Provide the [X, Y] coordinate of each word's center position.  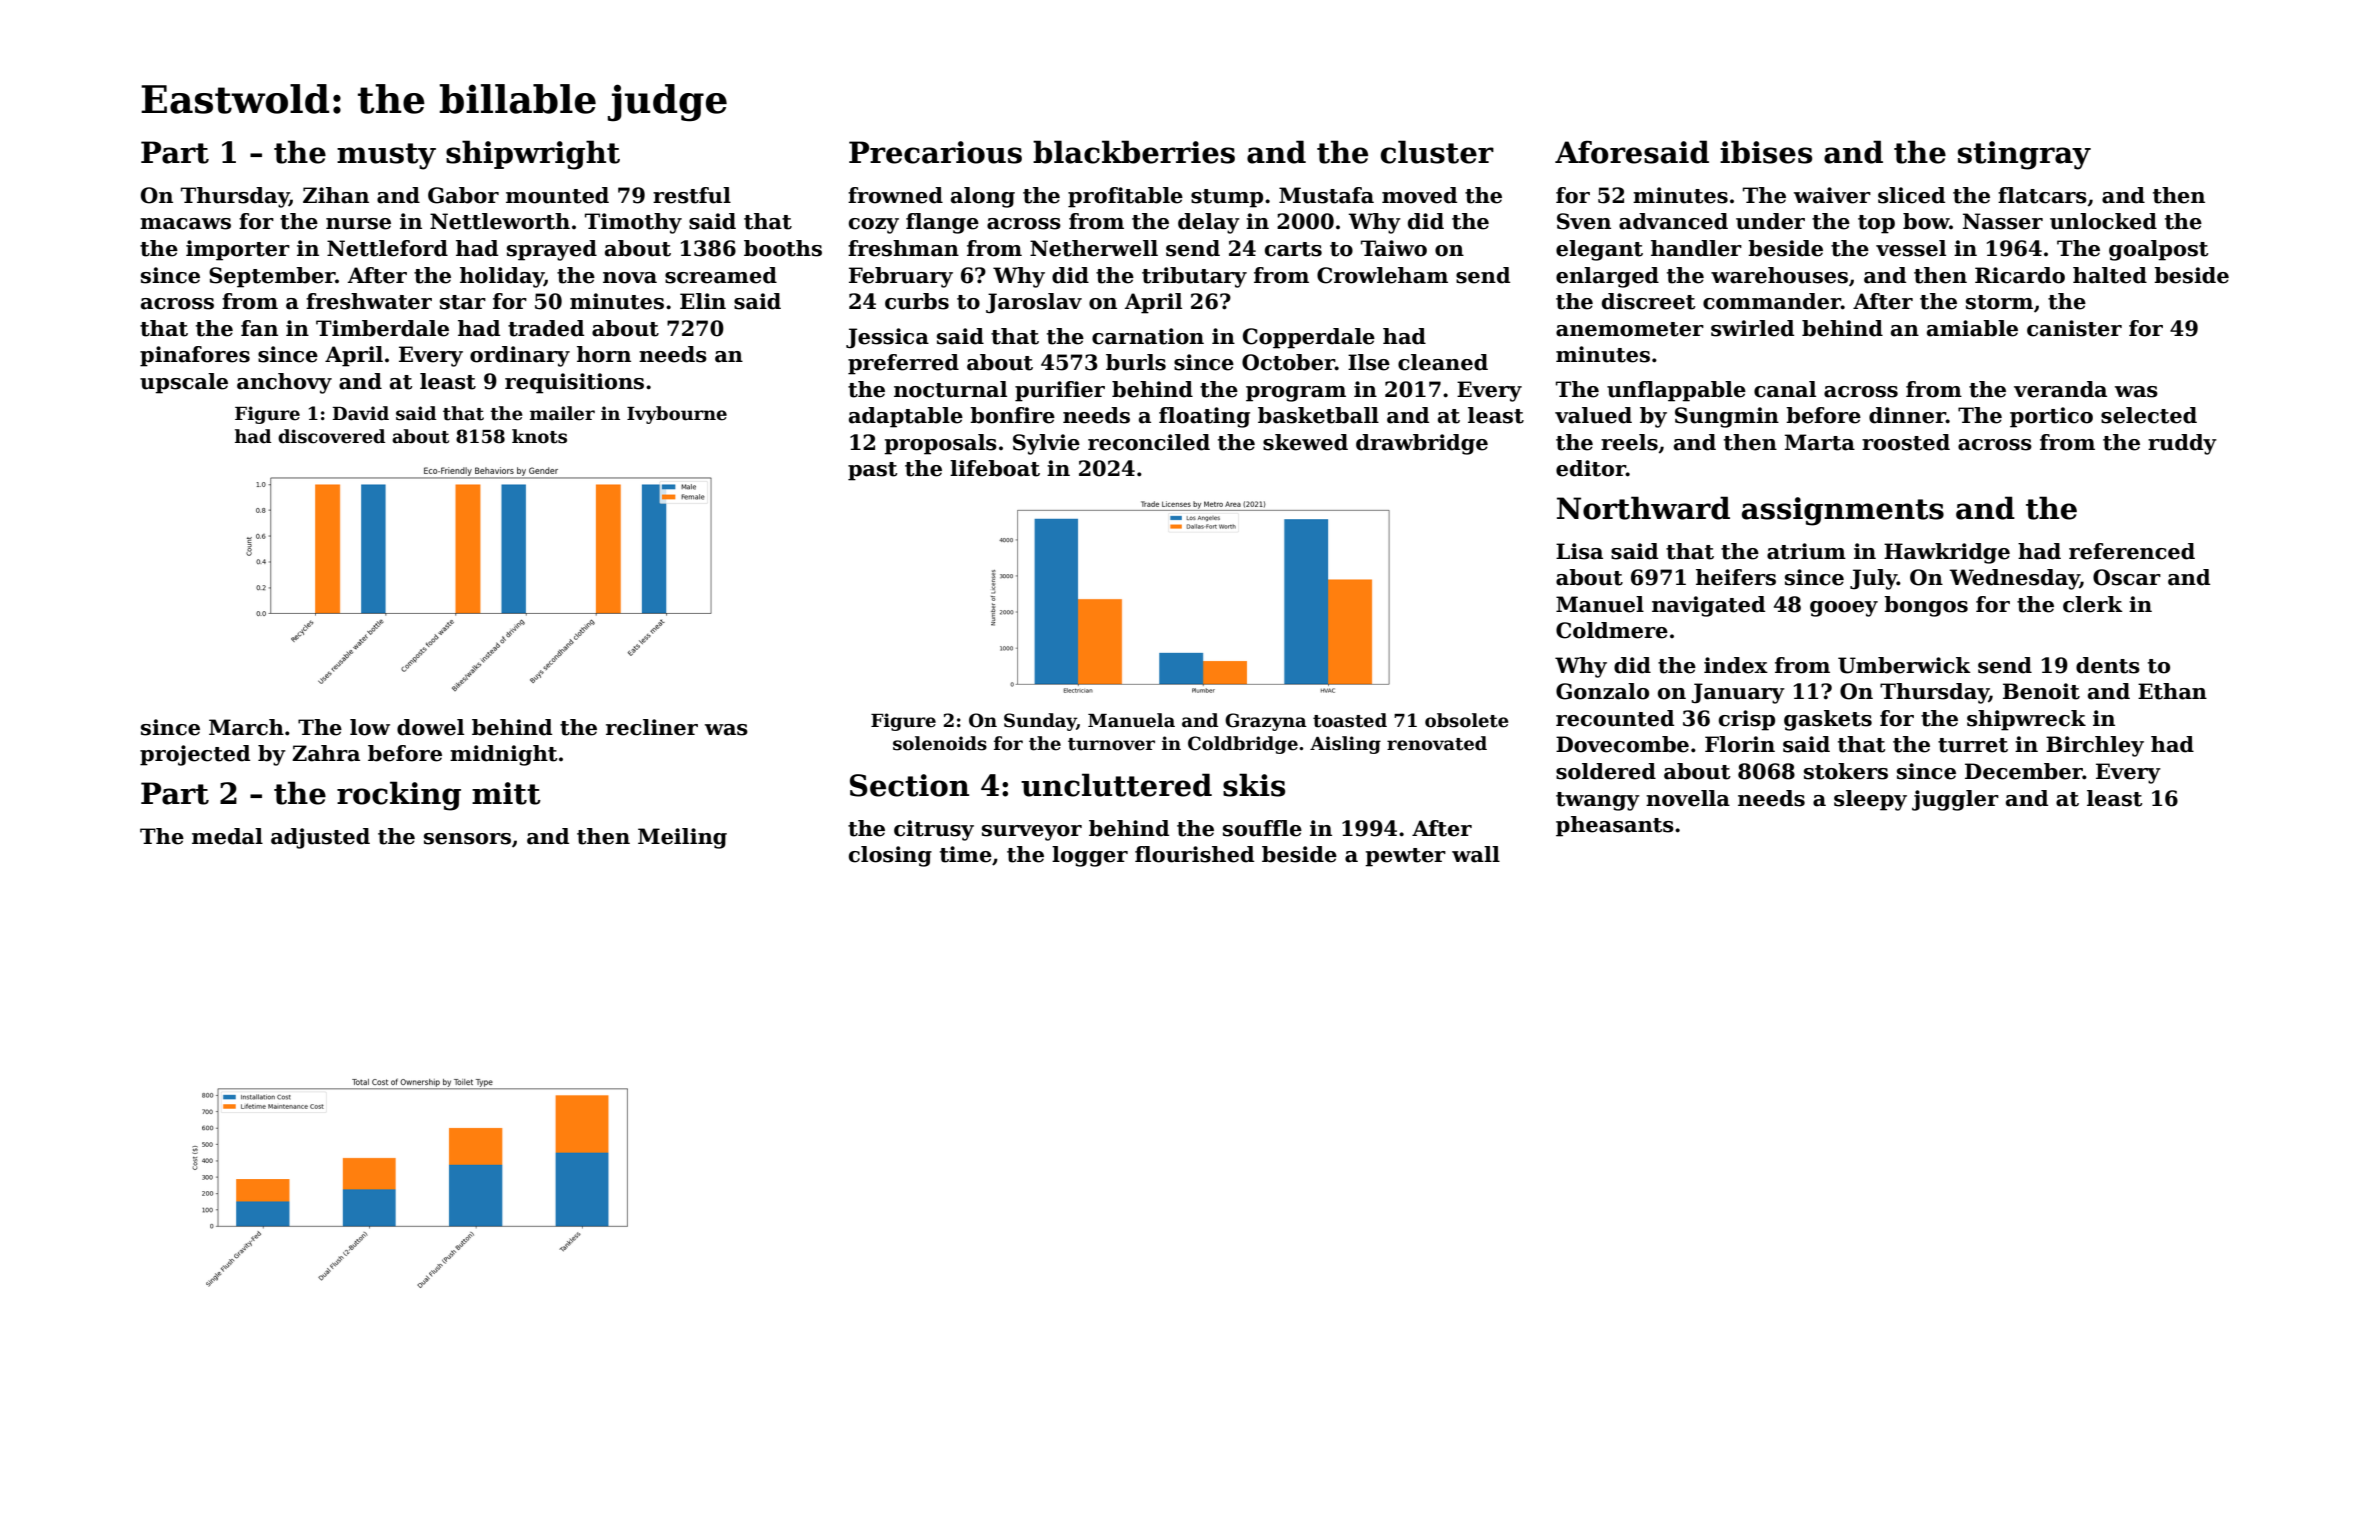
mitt [506, 793]
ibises [1766, 152]
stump [1227, 198]
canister [2074, 328]
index [1736, 665]
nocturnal [950, 389]
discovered [331, 436]
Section [909, 785]
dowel [430, 727]
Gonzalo [1602, 691]
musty [386, 156]
